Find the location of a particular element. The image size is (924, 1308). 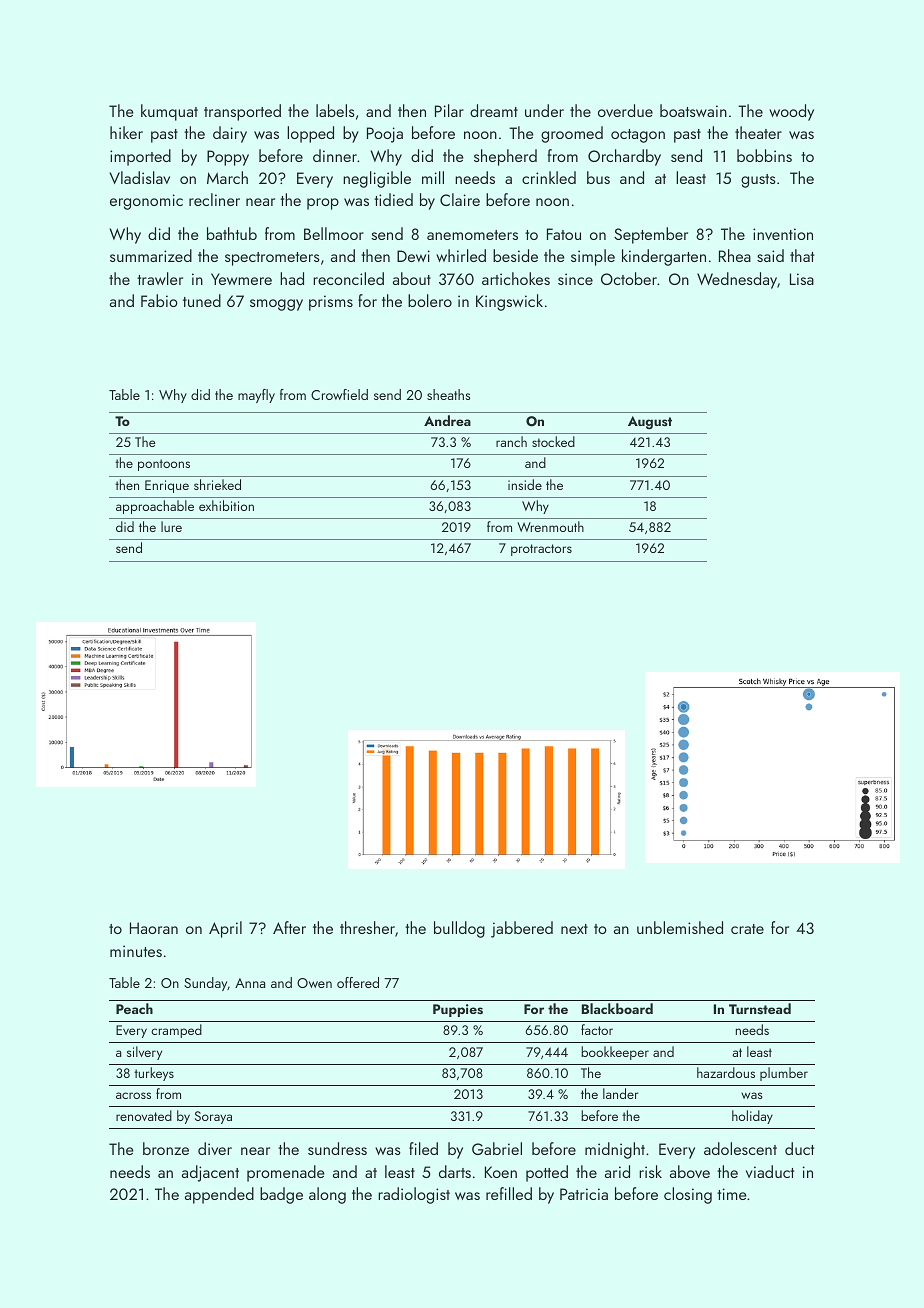

Haoran is located at coordinates (154, 928).
